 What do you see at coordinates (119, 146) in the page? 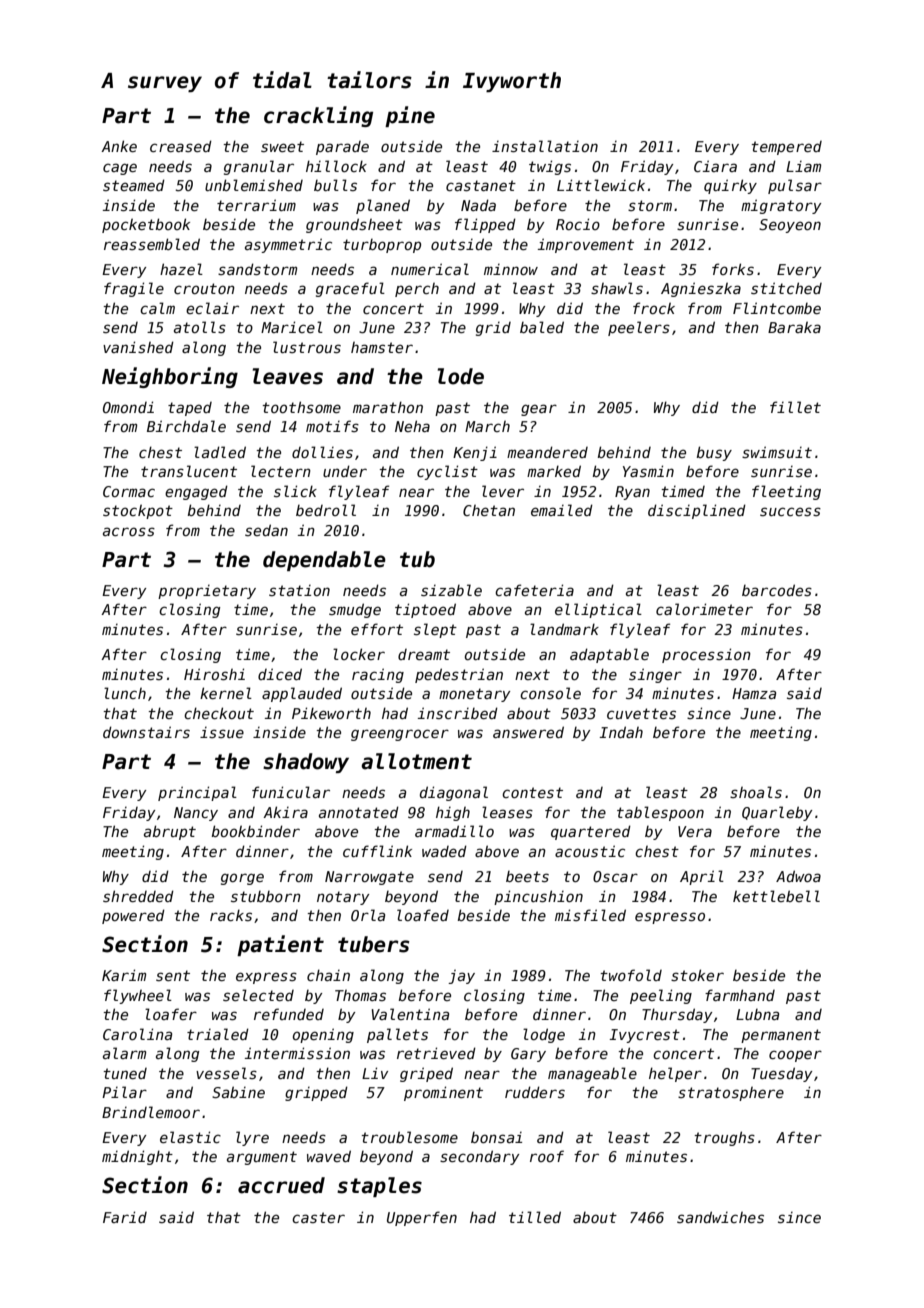
I see `Anke` at bounding box center [119, 146].
